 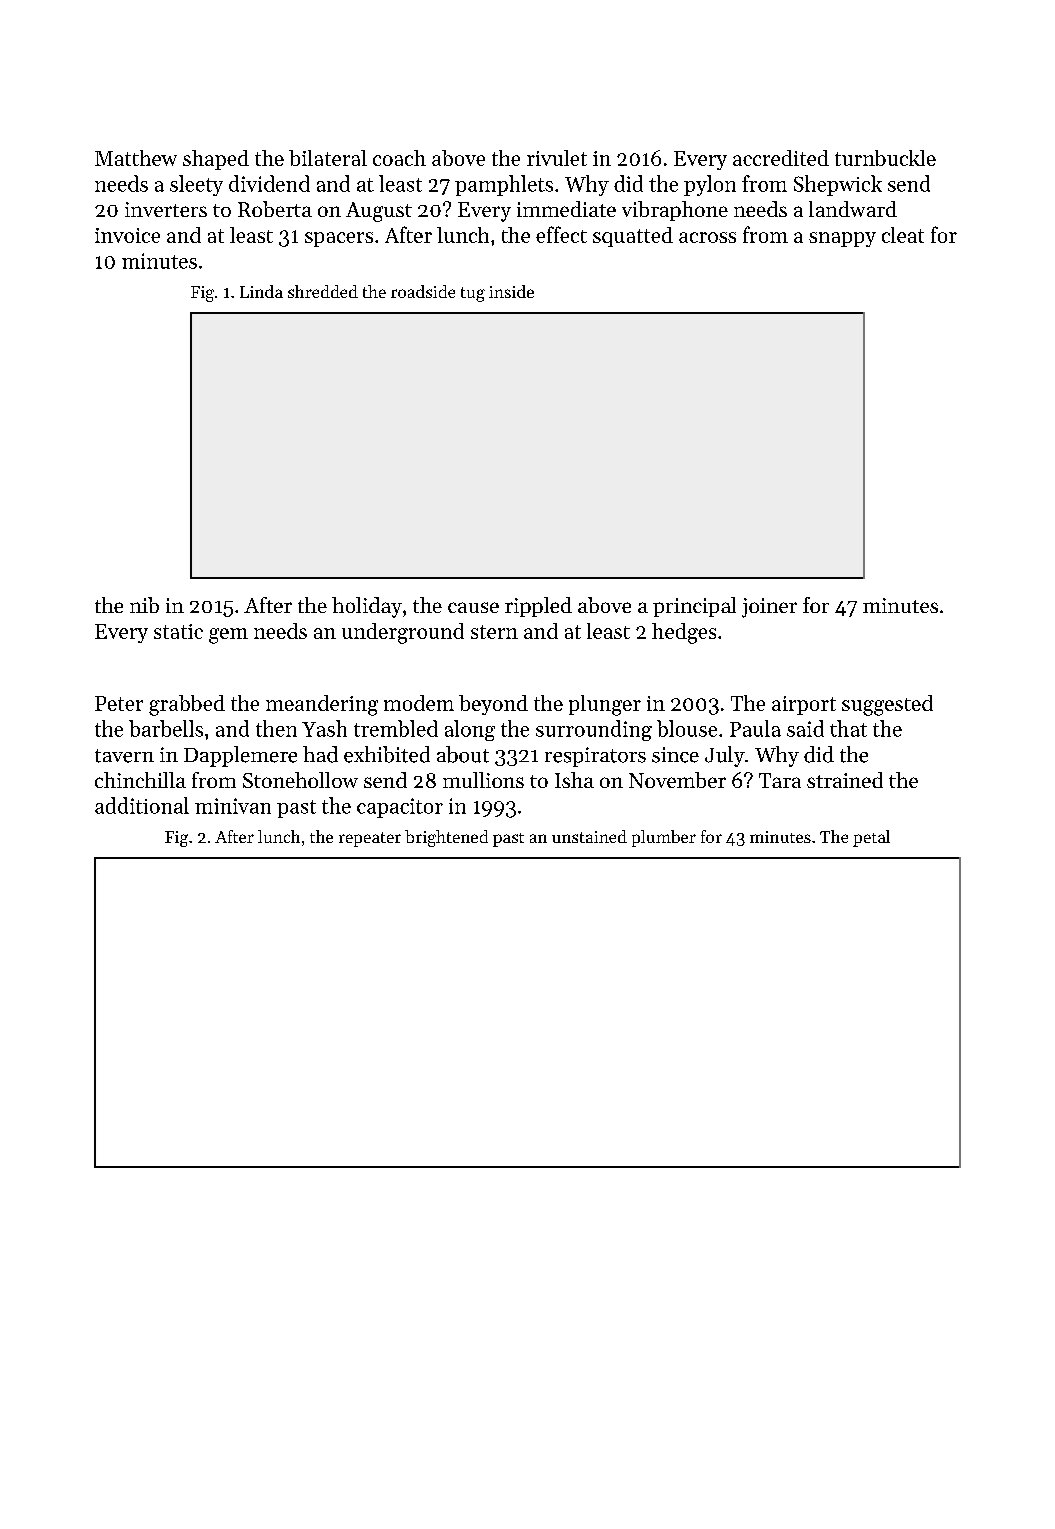 What do you see at coordinates (684, 633) in the document?
I see `hedges` at bounding box center [684, 633].
